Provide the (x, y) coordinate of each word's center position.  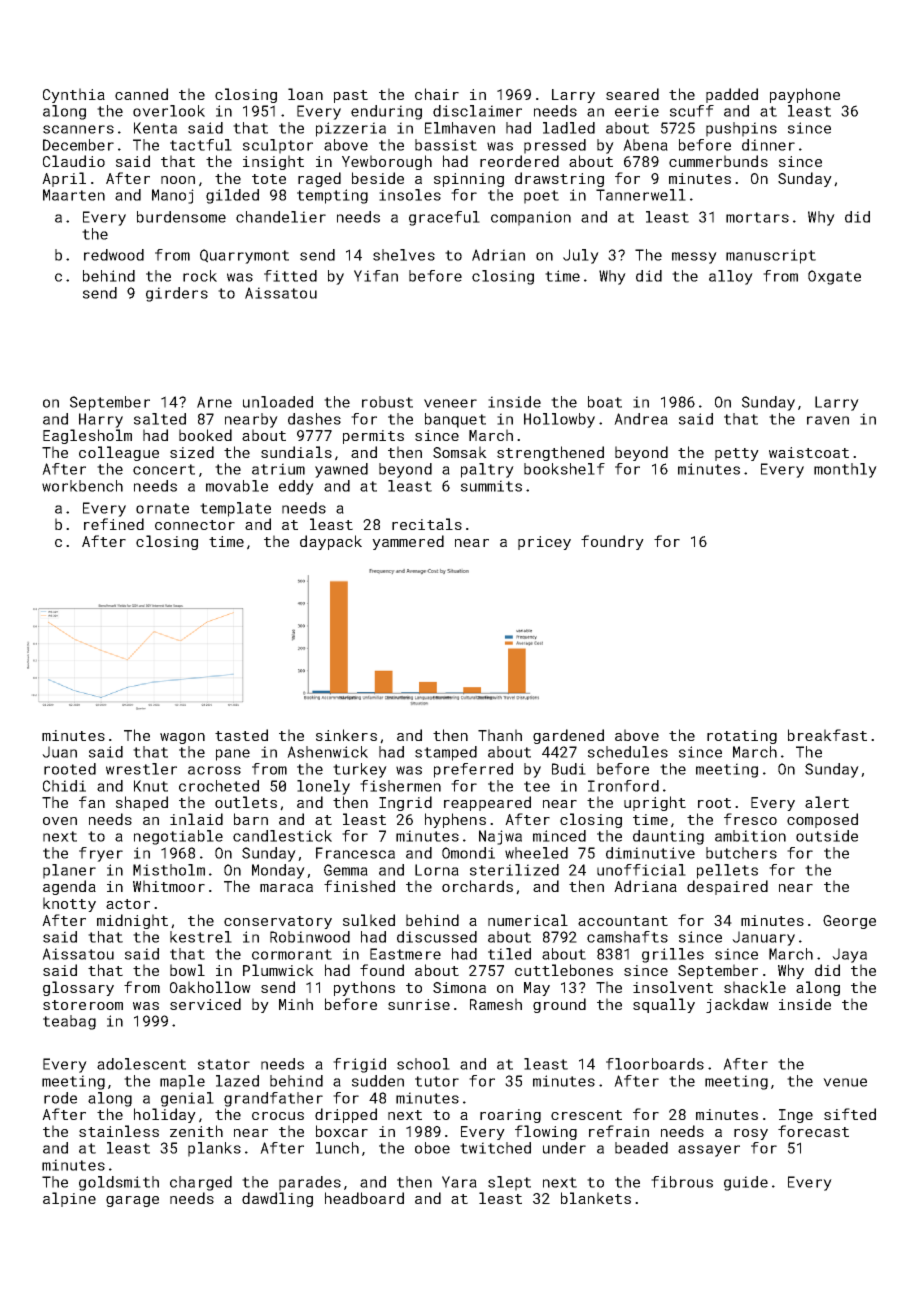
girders (177, 294)
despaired (727, 887)
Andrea (641, 419)
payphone (805, 95)
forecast (813, 1131)
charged (201, 1183)
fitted (290, 276)
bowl (187, 970)
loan (305, 94)
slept (509, 1183)
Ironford (623, 786)
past (351, 96)
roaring (510, 1116)
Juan (59, 752)
